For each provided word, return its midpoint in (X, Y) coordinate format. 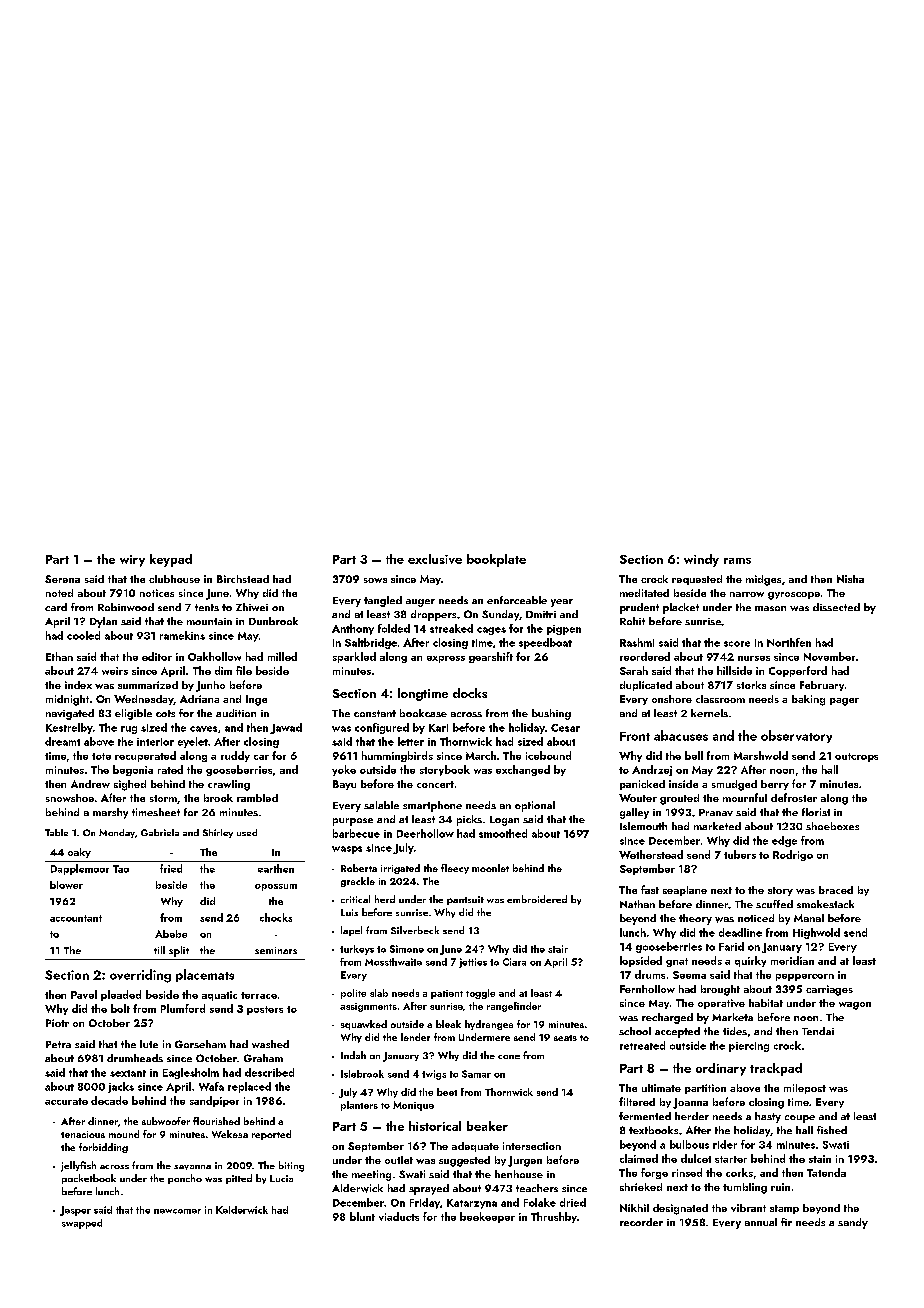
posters (265, 1010)
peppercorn (805, 977)
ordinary (721, 1069)
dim (223, 670)
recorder (641, 1222)
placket (681, 608)
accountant (76, 918)
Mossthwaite (393, 962)
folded (394, 628)
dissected (836, 607)
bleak (448, 1024)
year (562, 603)
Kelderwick (242, 1210)
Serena (62, 579)
